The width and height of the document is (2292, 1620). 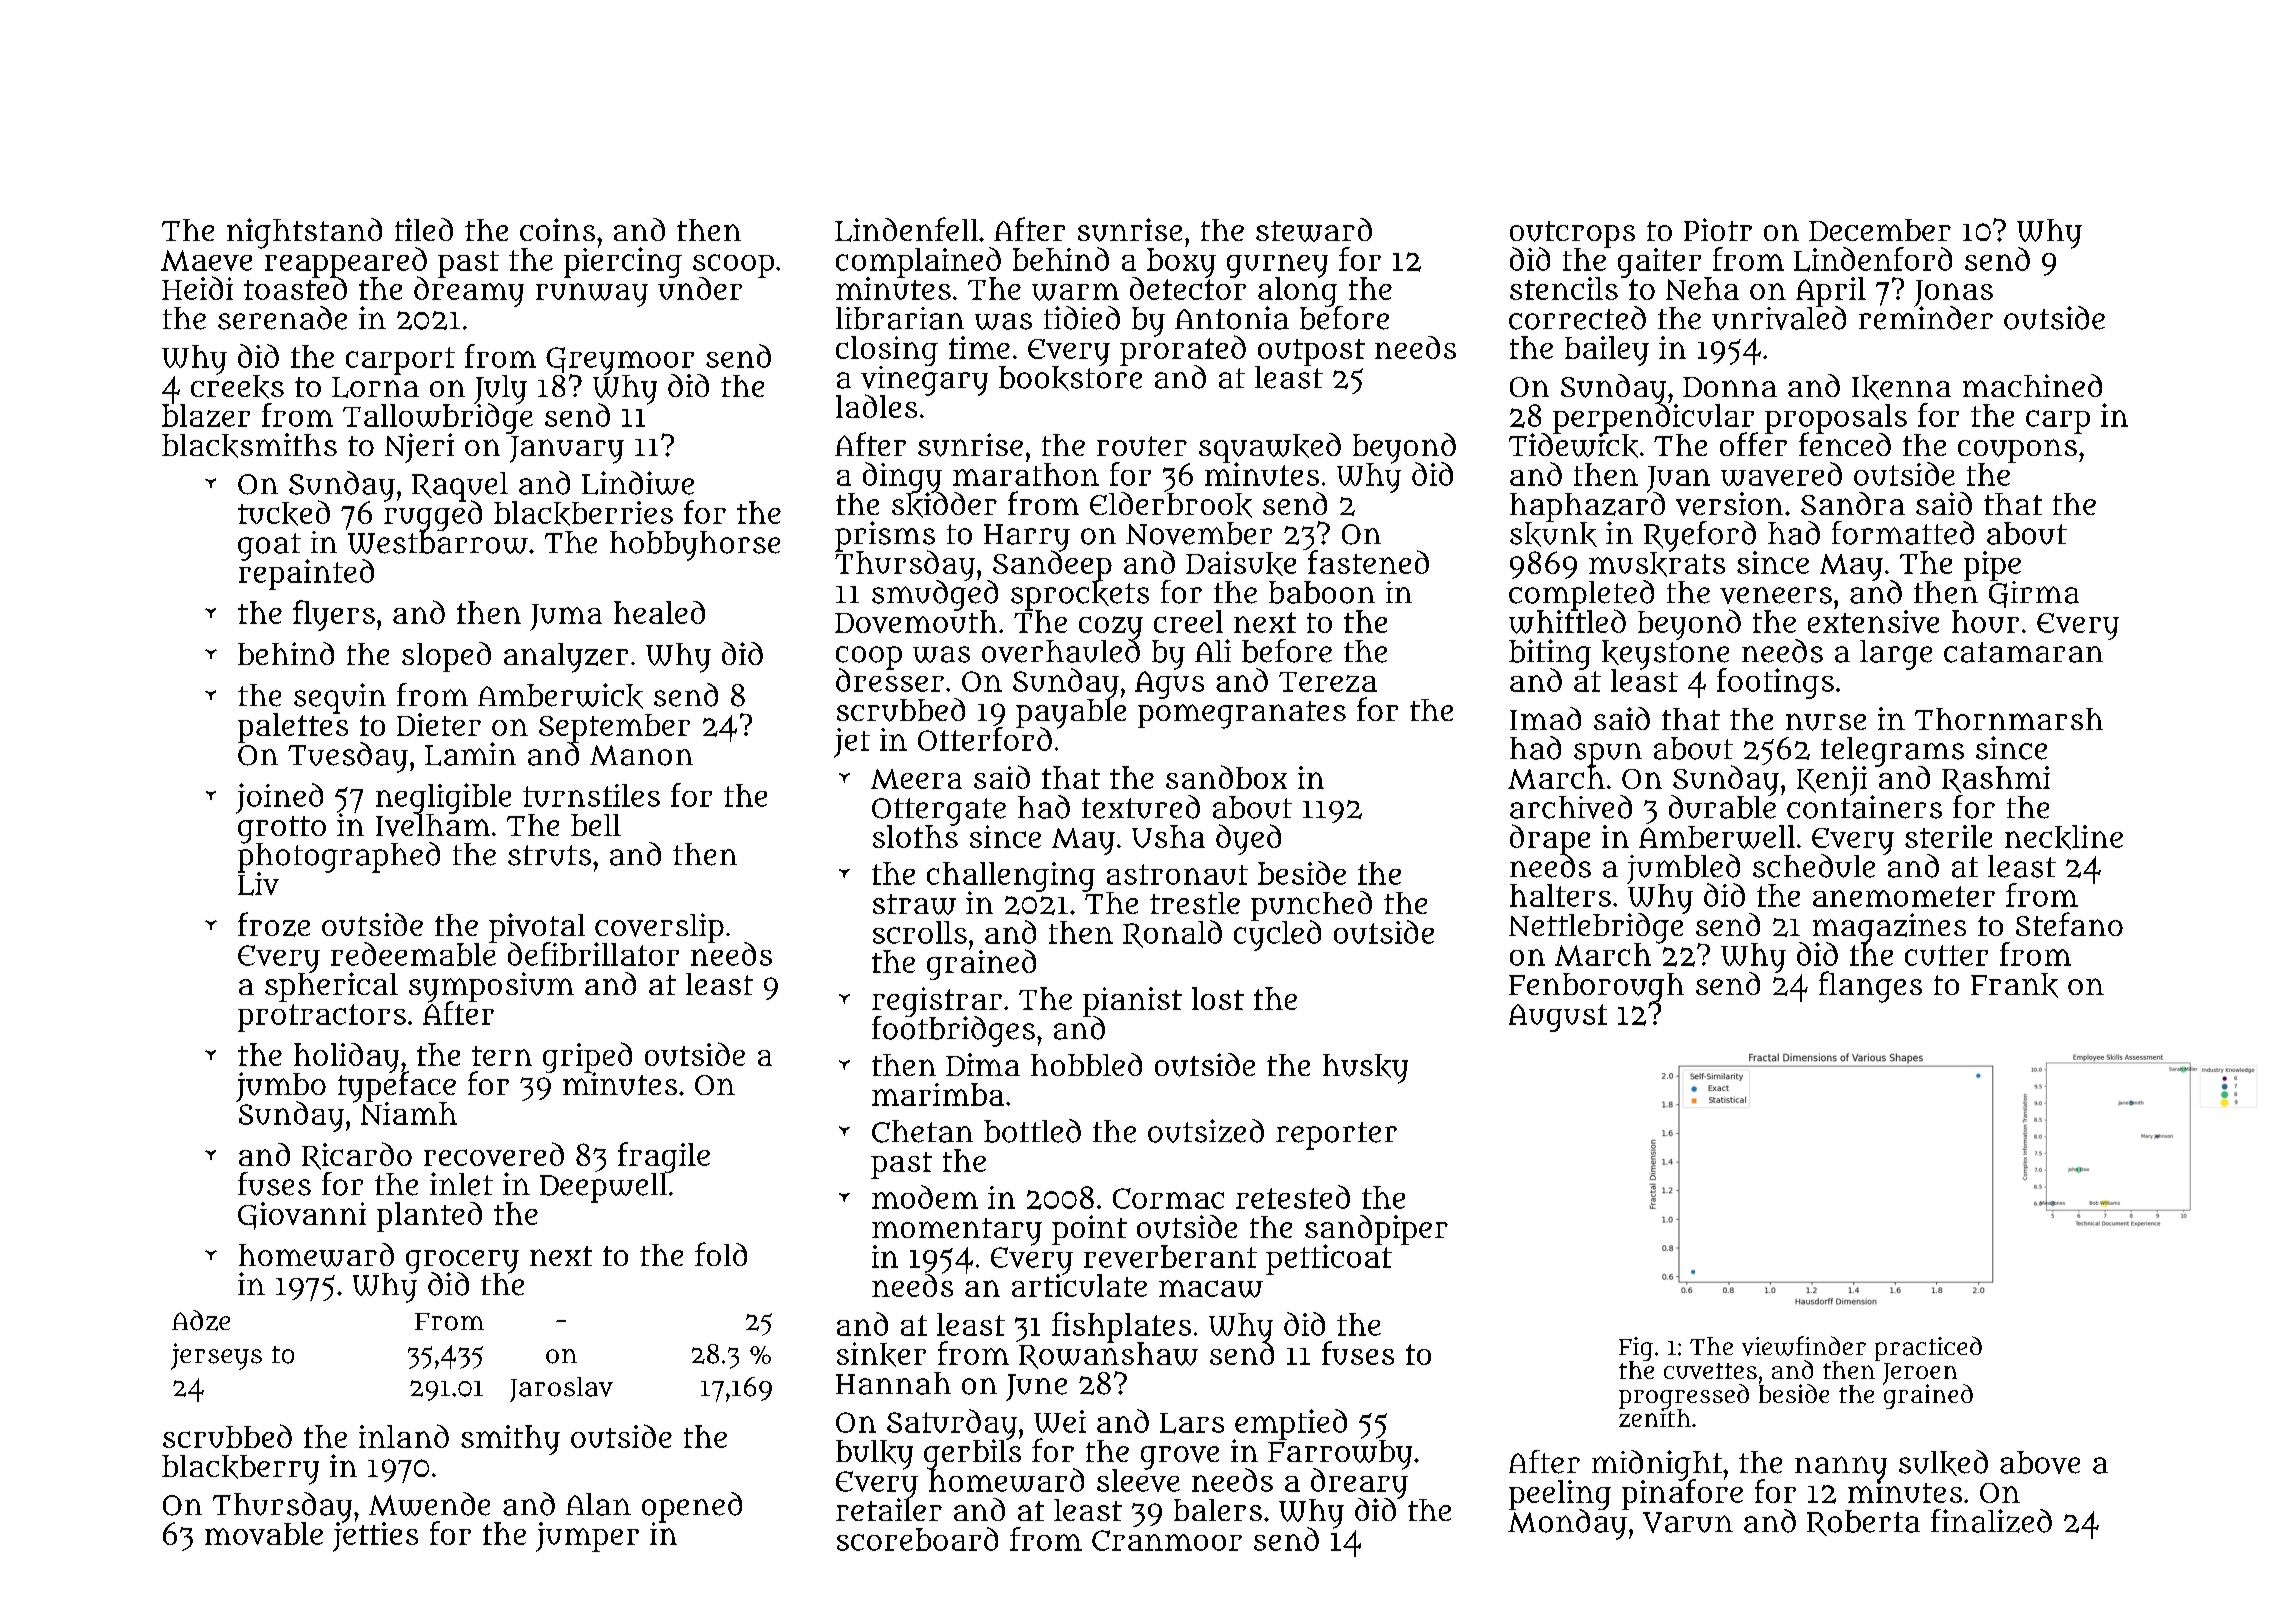 What do you see at coordinates (1170, 1256) in the document?
I see `reverberant` at bounding box center [1170, 1256].
